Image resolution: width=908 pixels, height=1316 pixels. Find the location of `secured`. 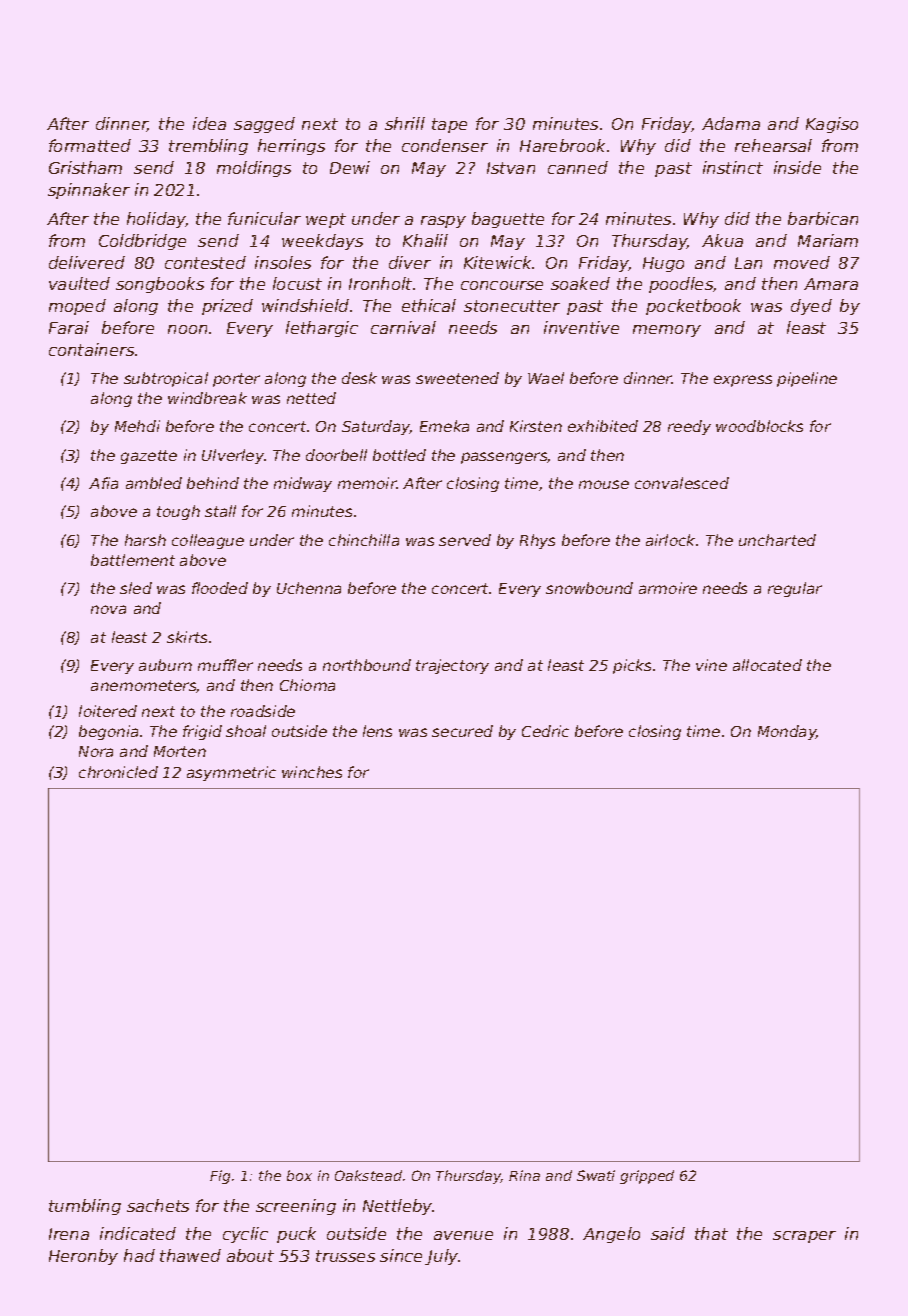

secured is located at coordinates (462, 731).
